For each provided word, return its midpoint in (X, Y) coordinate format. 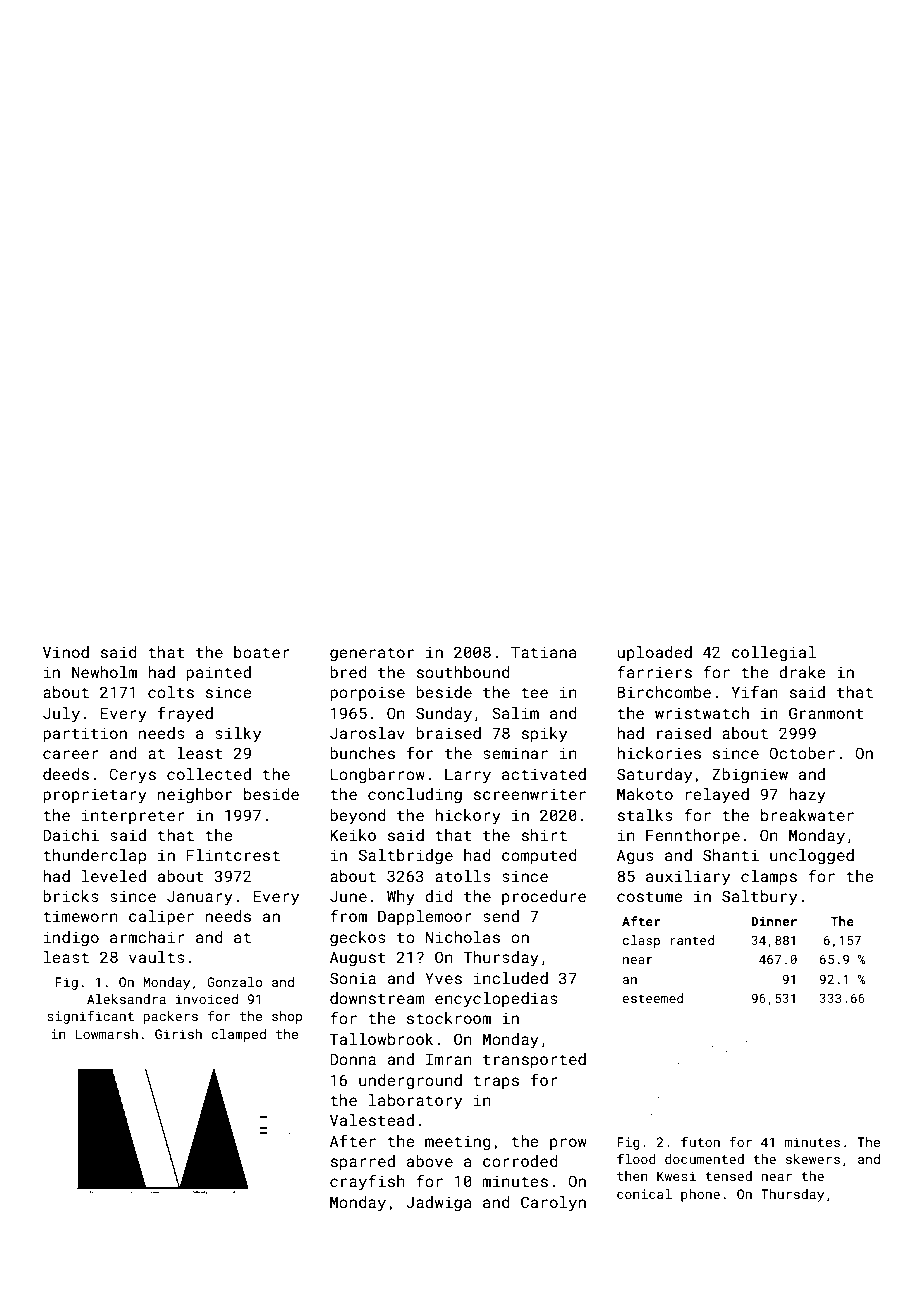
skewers (813, 1159)
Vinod (66, 652)
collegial (774, 654)
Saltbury (759, 898)
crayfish (367, 1182)
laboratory (415, 1102)
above (430, 1161)
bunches (362, 753)
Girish (178, 1034)
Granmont (826, 713)
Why (401, 898)
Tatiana (544, 652)
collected (209, 774)
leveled (114, 876)
